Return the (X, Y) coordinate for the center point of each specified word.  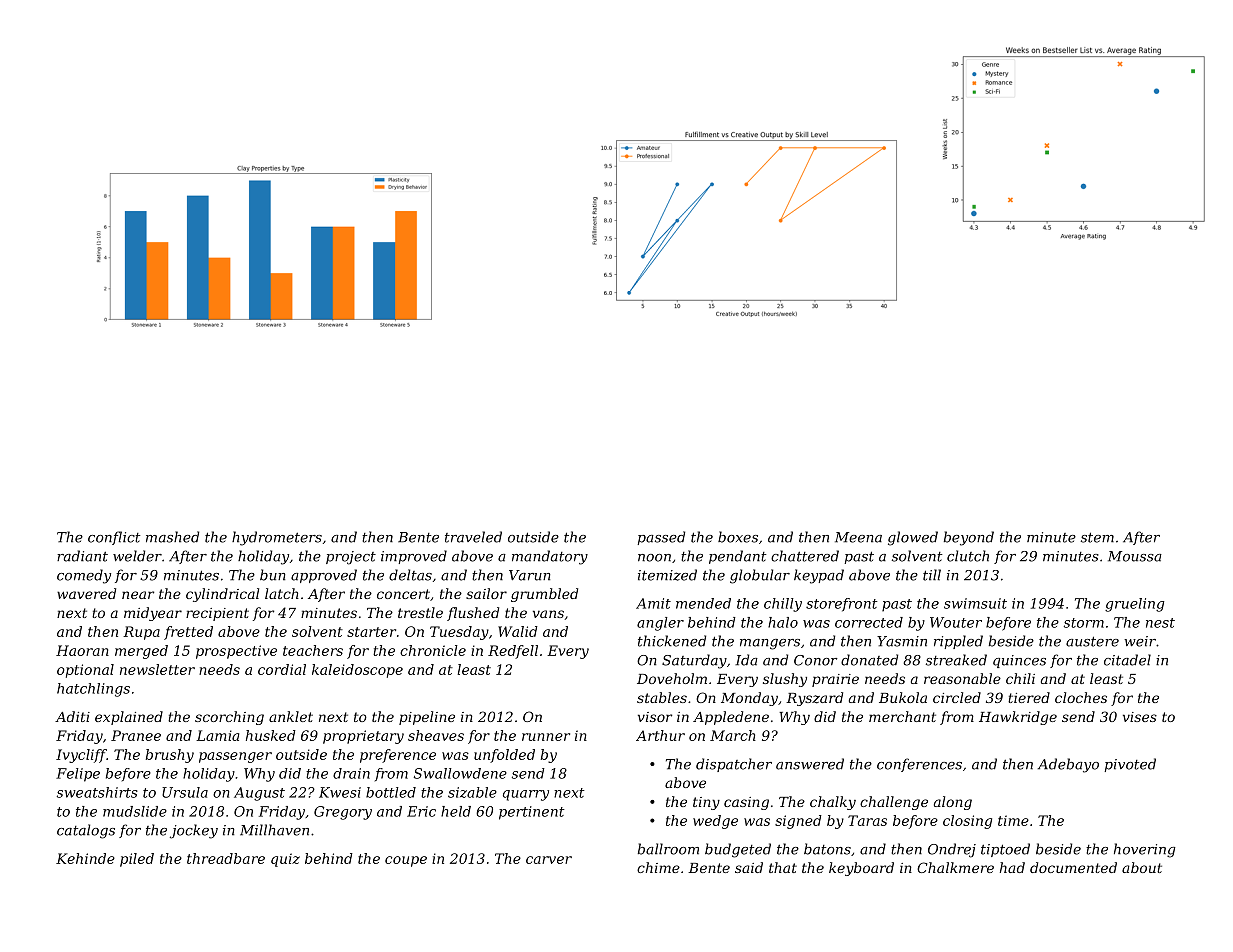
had (1012, 867)
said (749, 867)
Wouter (956, 622)
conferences (919, 765)
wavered (86, 593)
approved (324, 576)
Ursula (185, 792)
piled (137, 860)
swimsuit (975, 603)
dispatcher (734, 765)
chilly (783, 605)
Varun (530, 575)
